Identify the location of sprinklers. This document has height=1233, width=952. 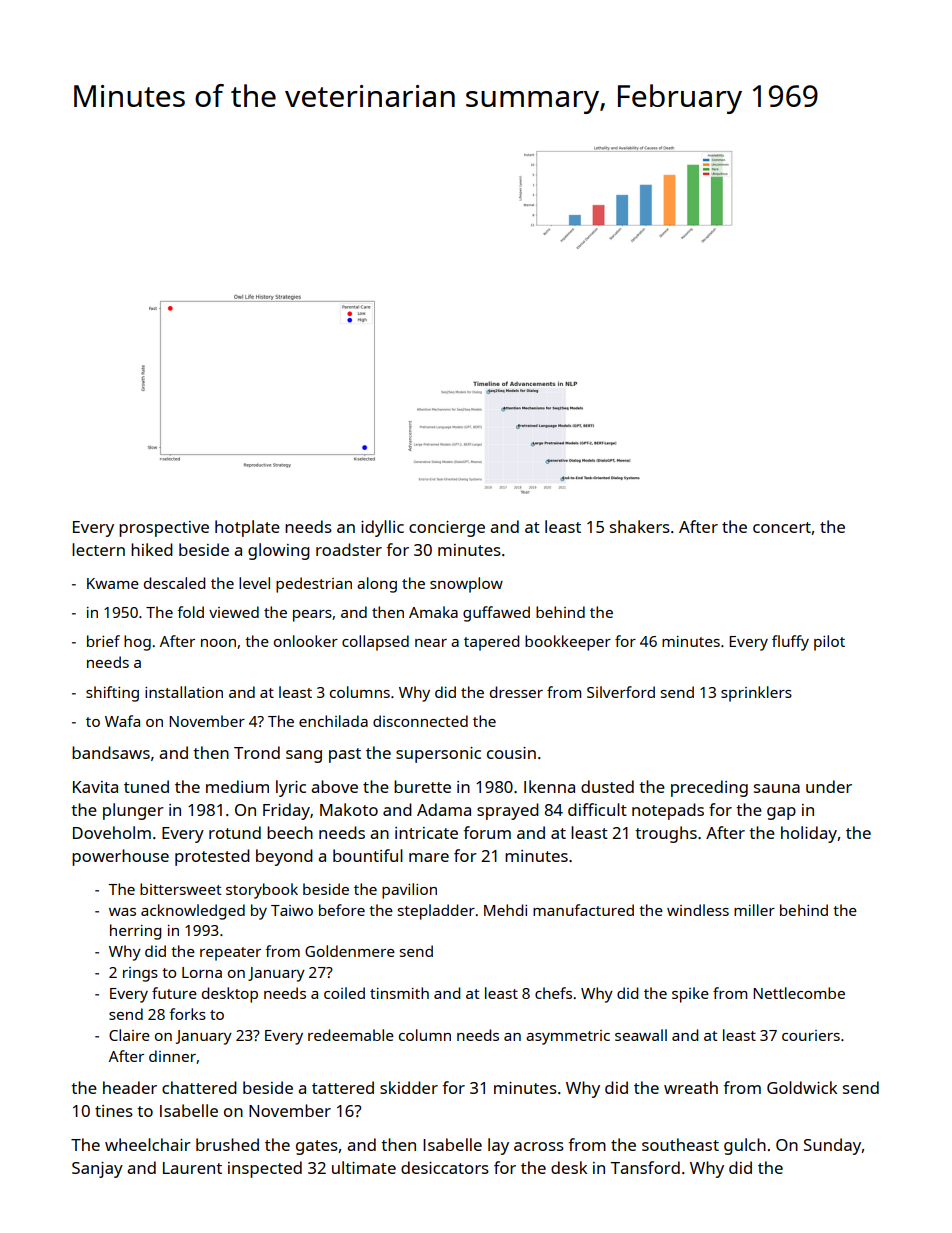
(756, 694).
